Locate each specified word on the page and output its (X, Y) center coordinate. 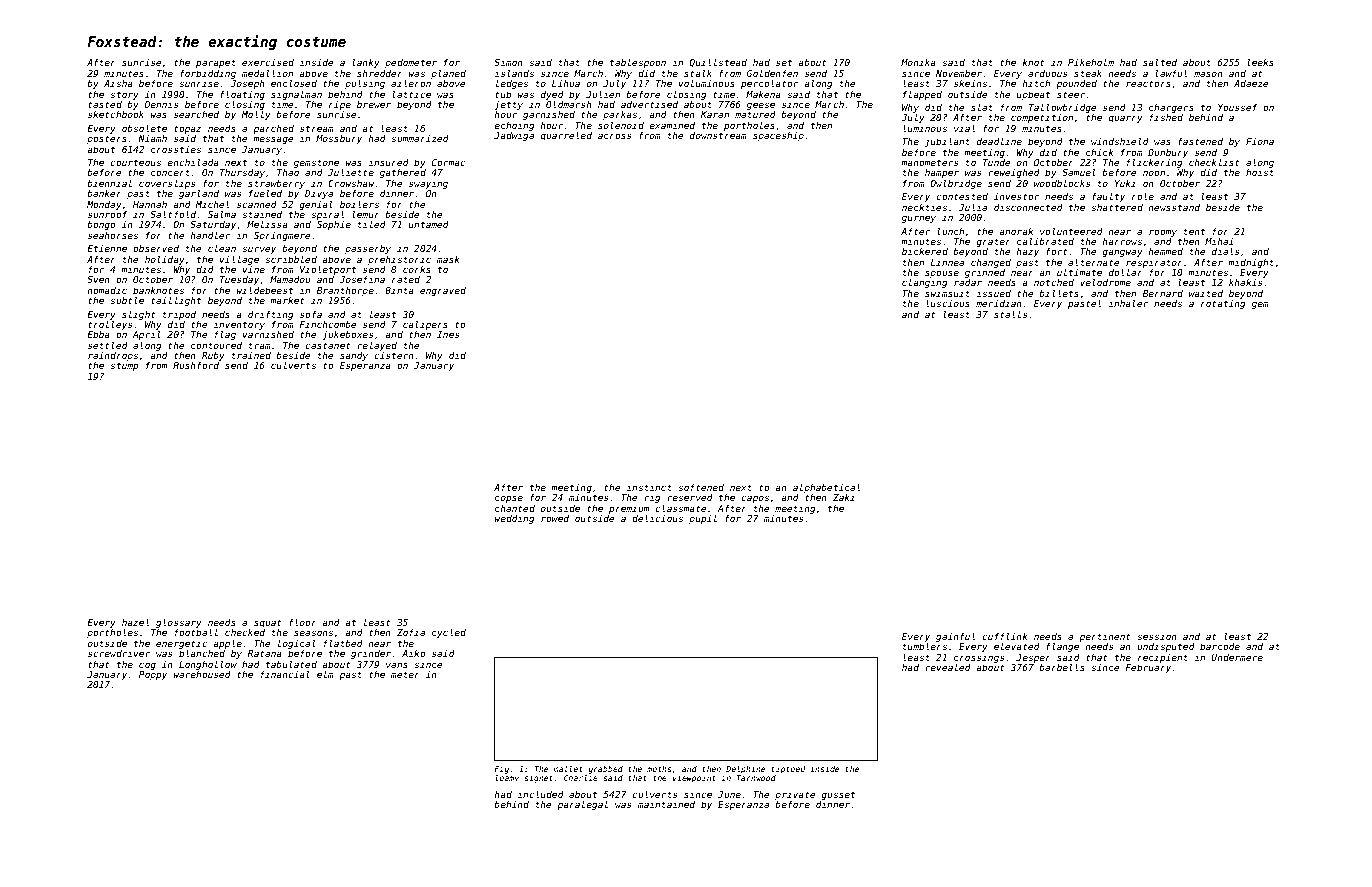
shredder (380, 73)
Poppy (153, 675)
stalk (698, 73)
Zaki (844, 497)
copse (509, 499)
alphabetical (826, 488)
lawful (1171, 73)
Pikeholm (1091, 62)
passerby (368, 249)
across (614, 136)
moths (659, 769)
